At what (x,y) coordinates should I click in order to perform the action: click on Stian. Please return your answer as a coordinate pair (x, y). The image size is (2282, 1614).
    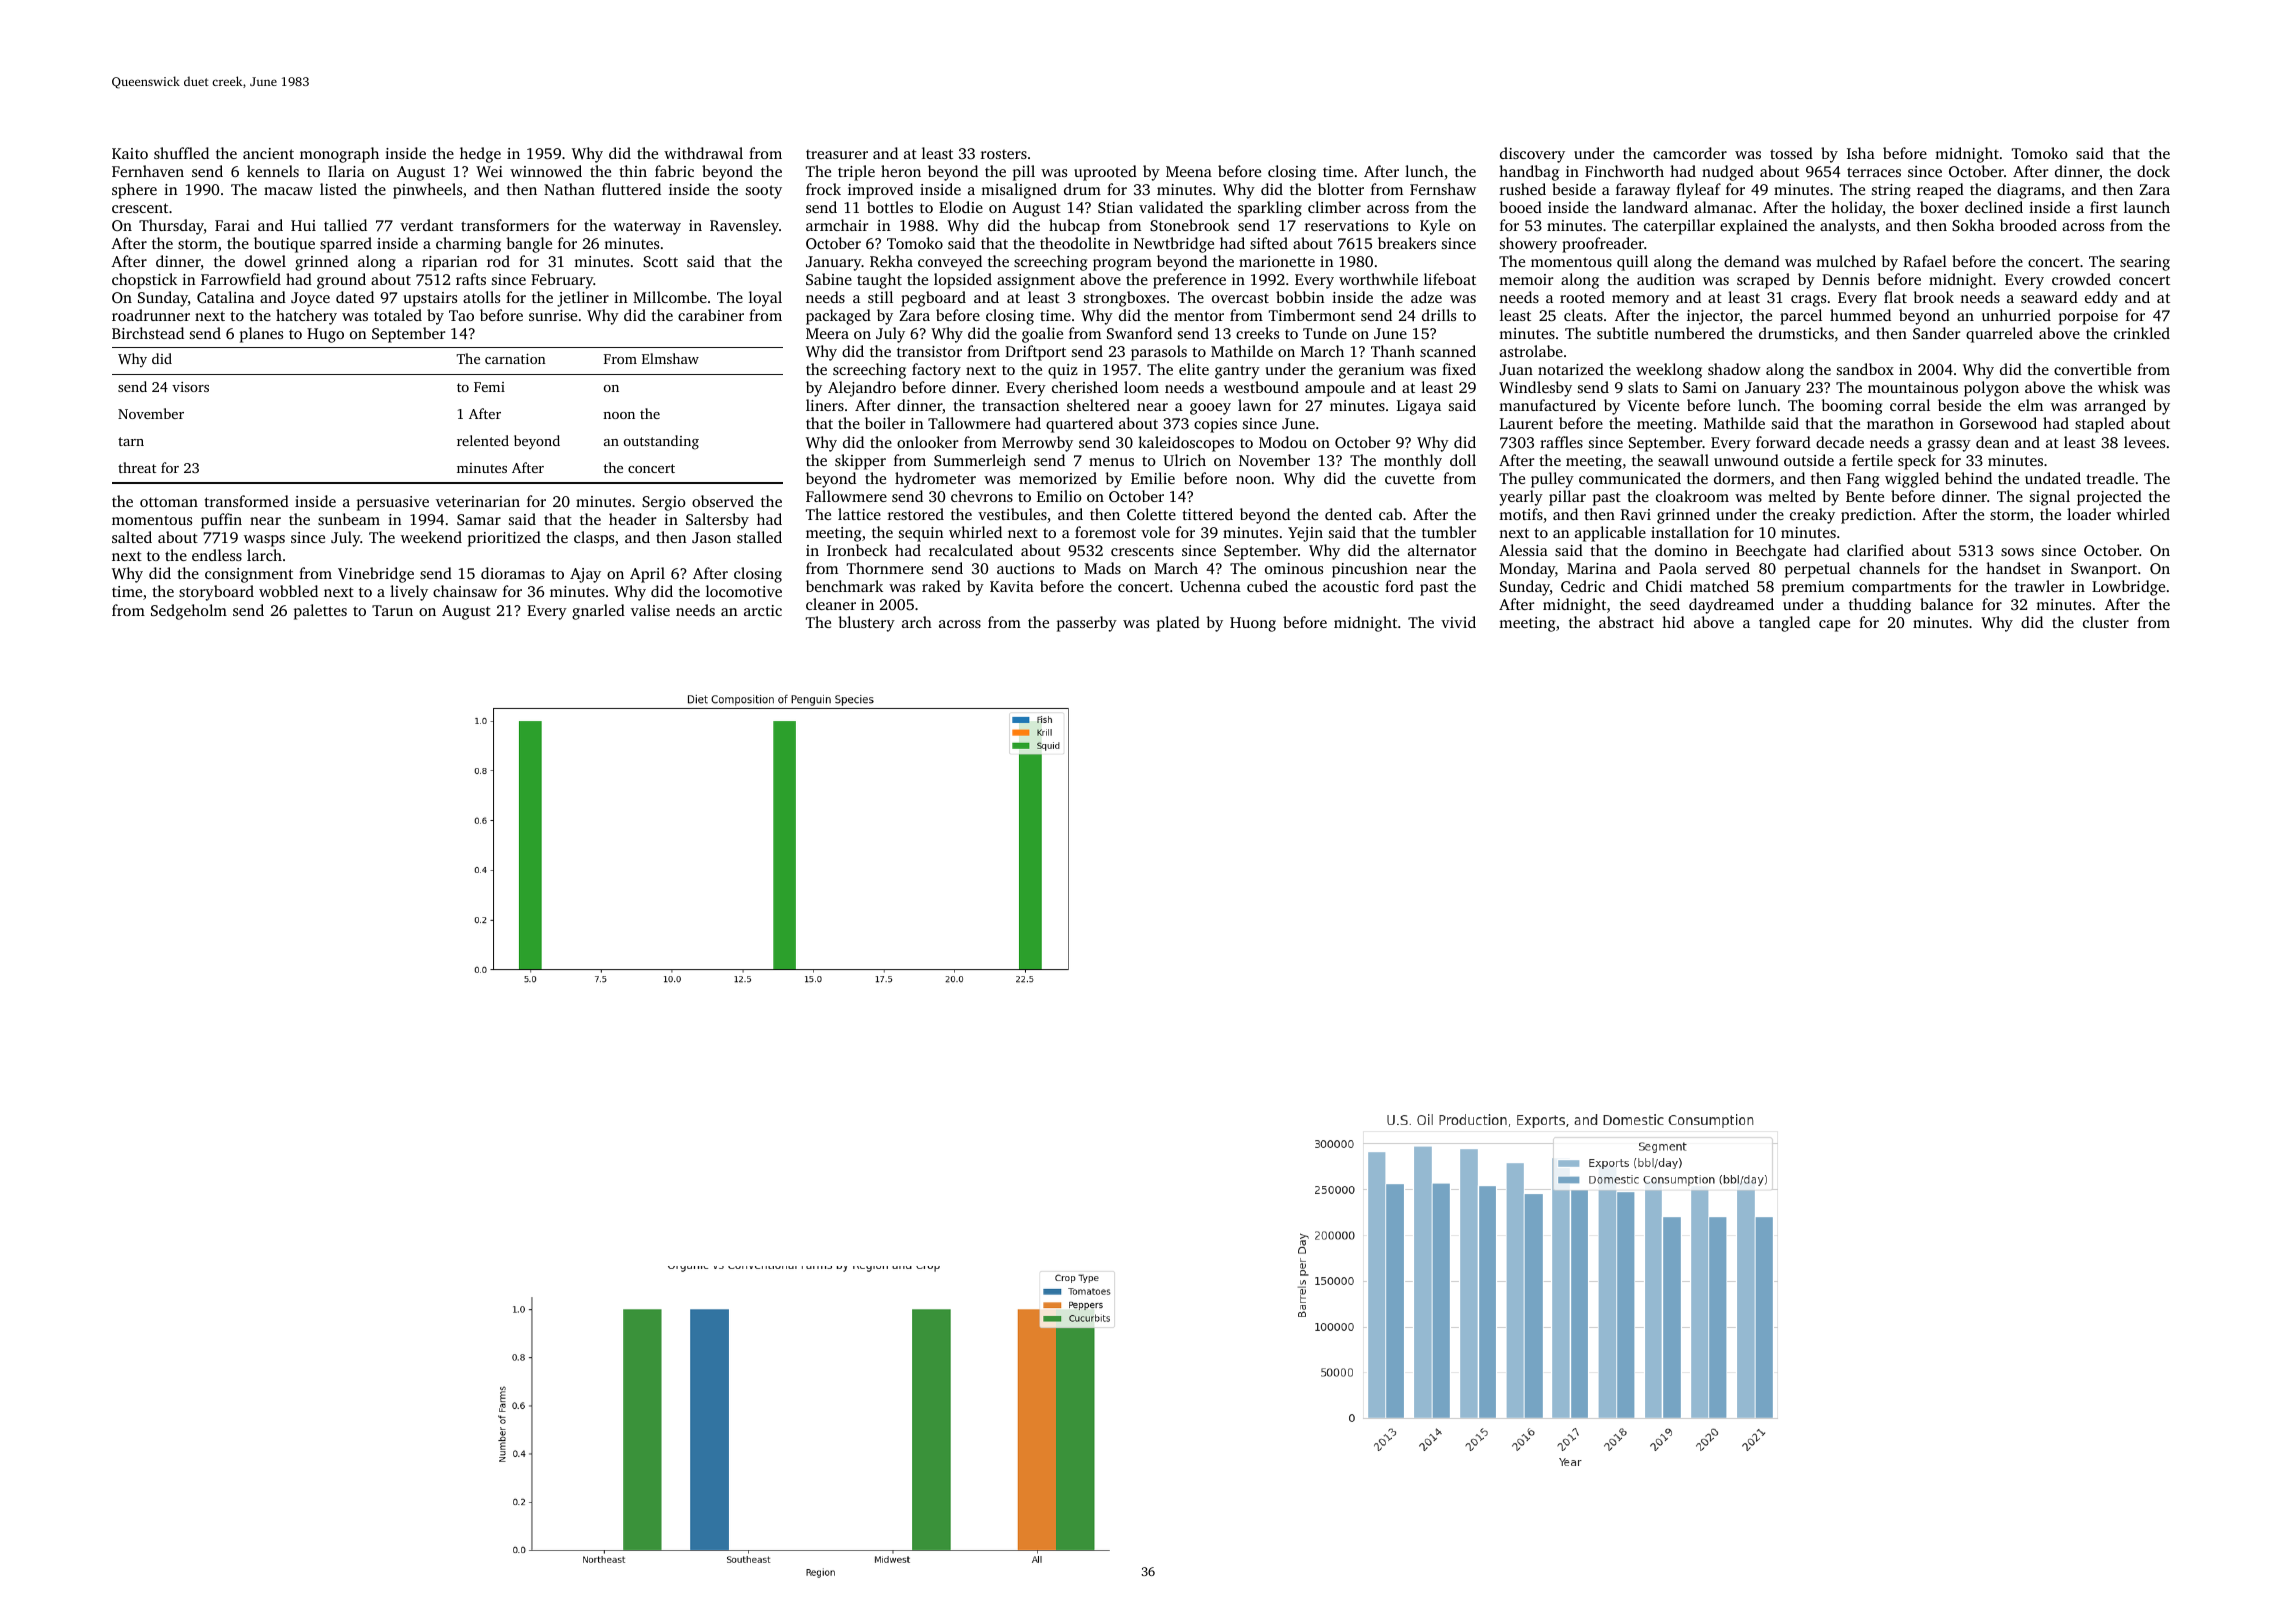
    Looking at the image, I should click on (1115, 207).
